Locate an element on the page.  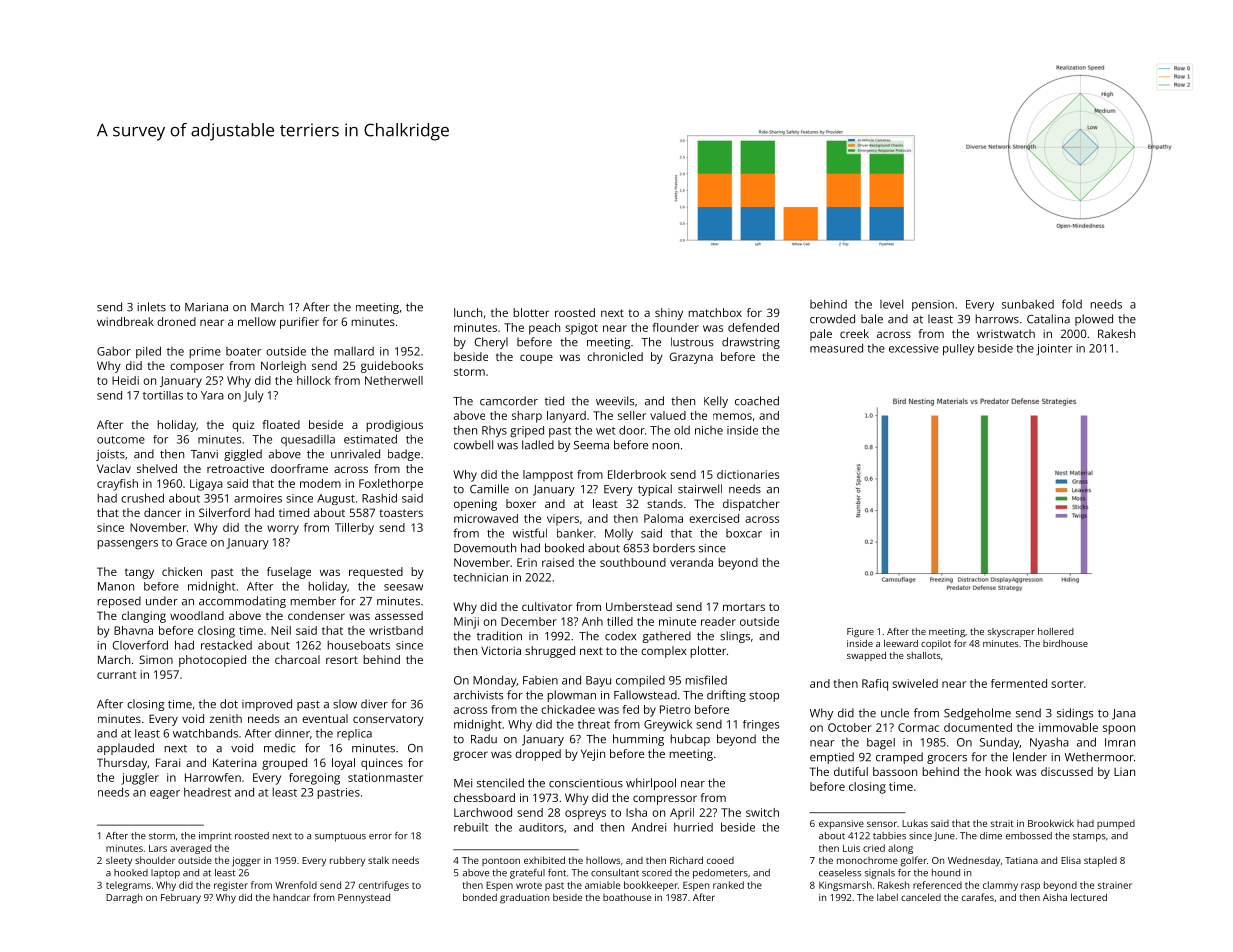
boathouse is located at coordinates (627, 897).
